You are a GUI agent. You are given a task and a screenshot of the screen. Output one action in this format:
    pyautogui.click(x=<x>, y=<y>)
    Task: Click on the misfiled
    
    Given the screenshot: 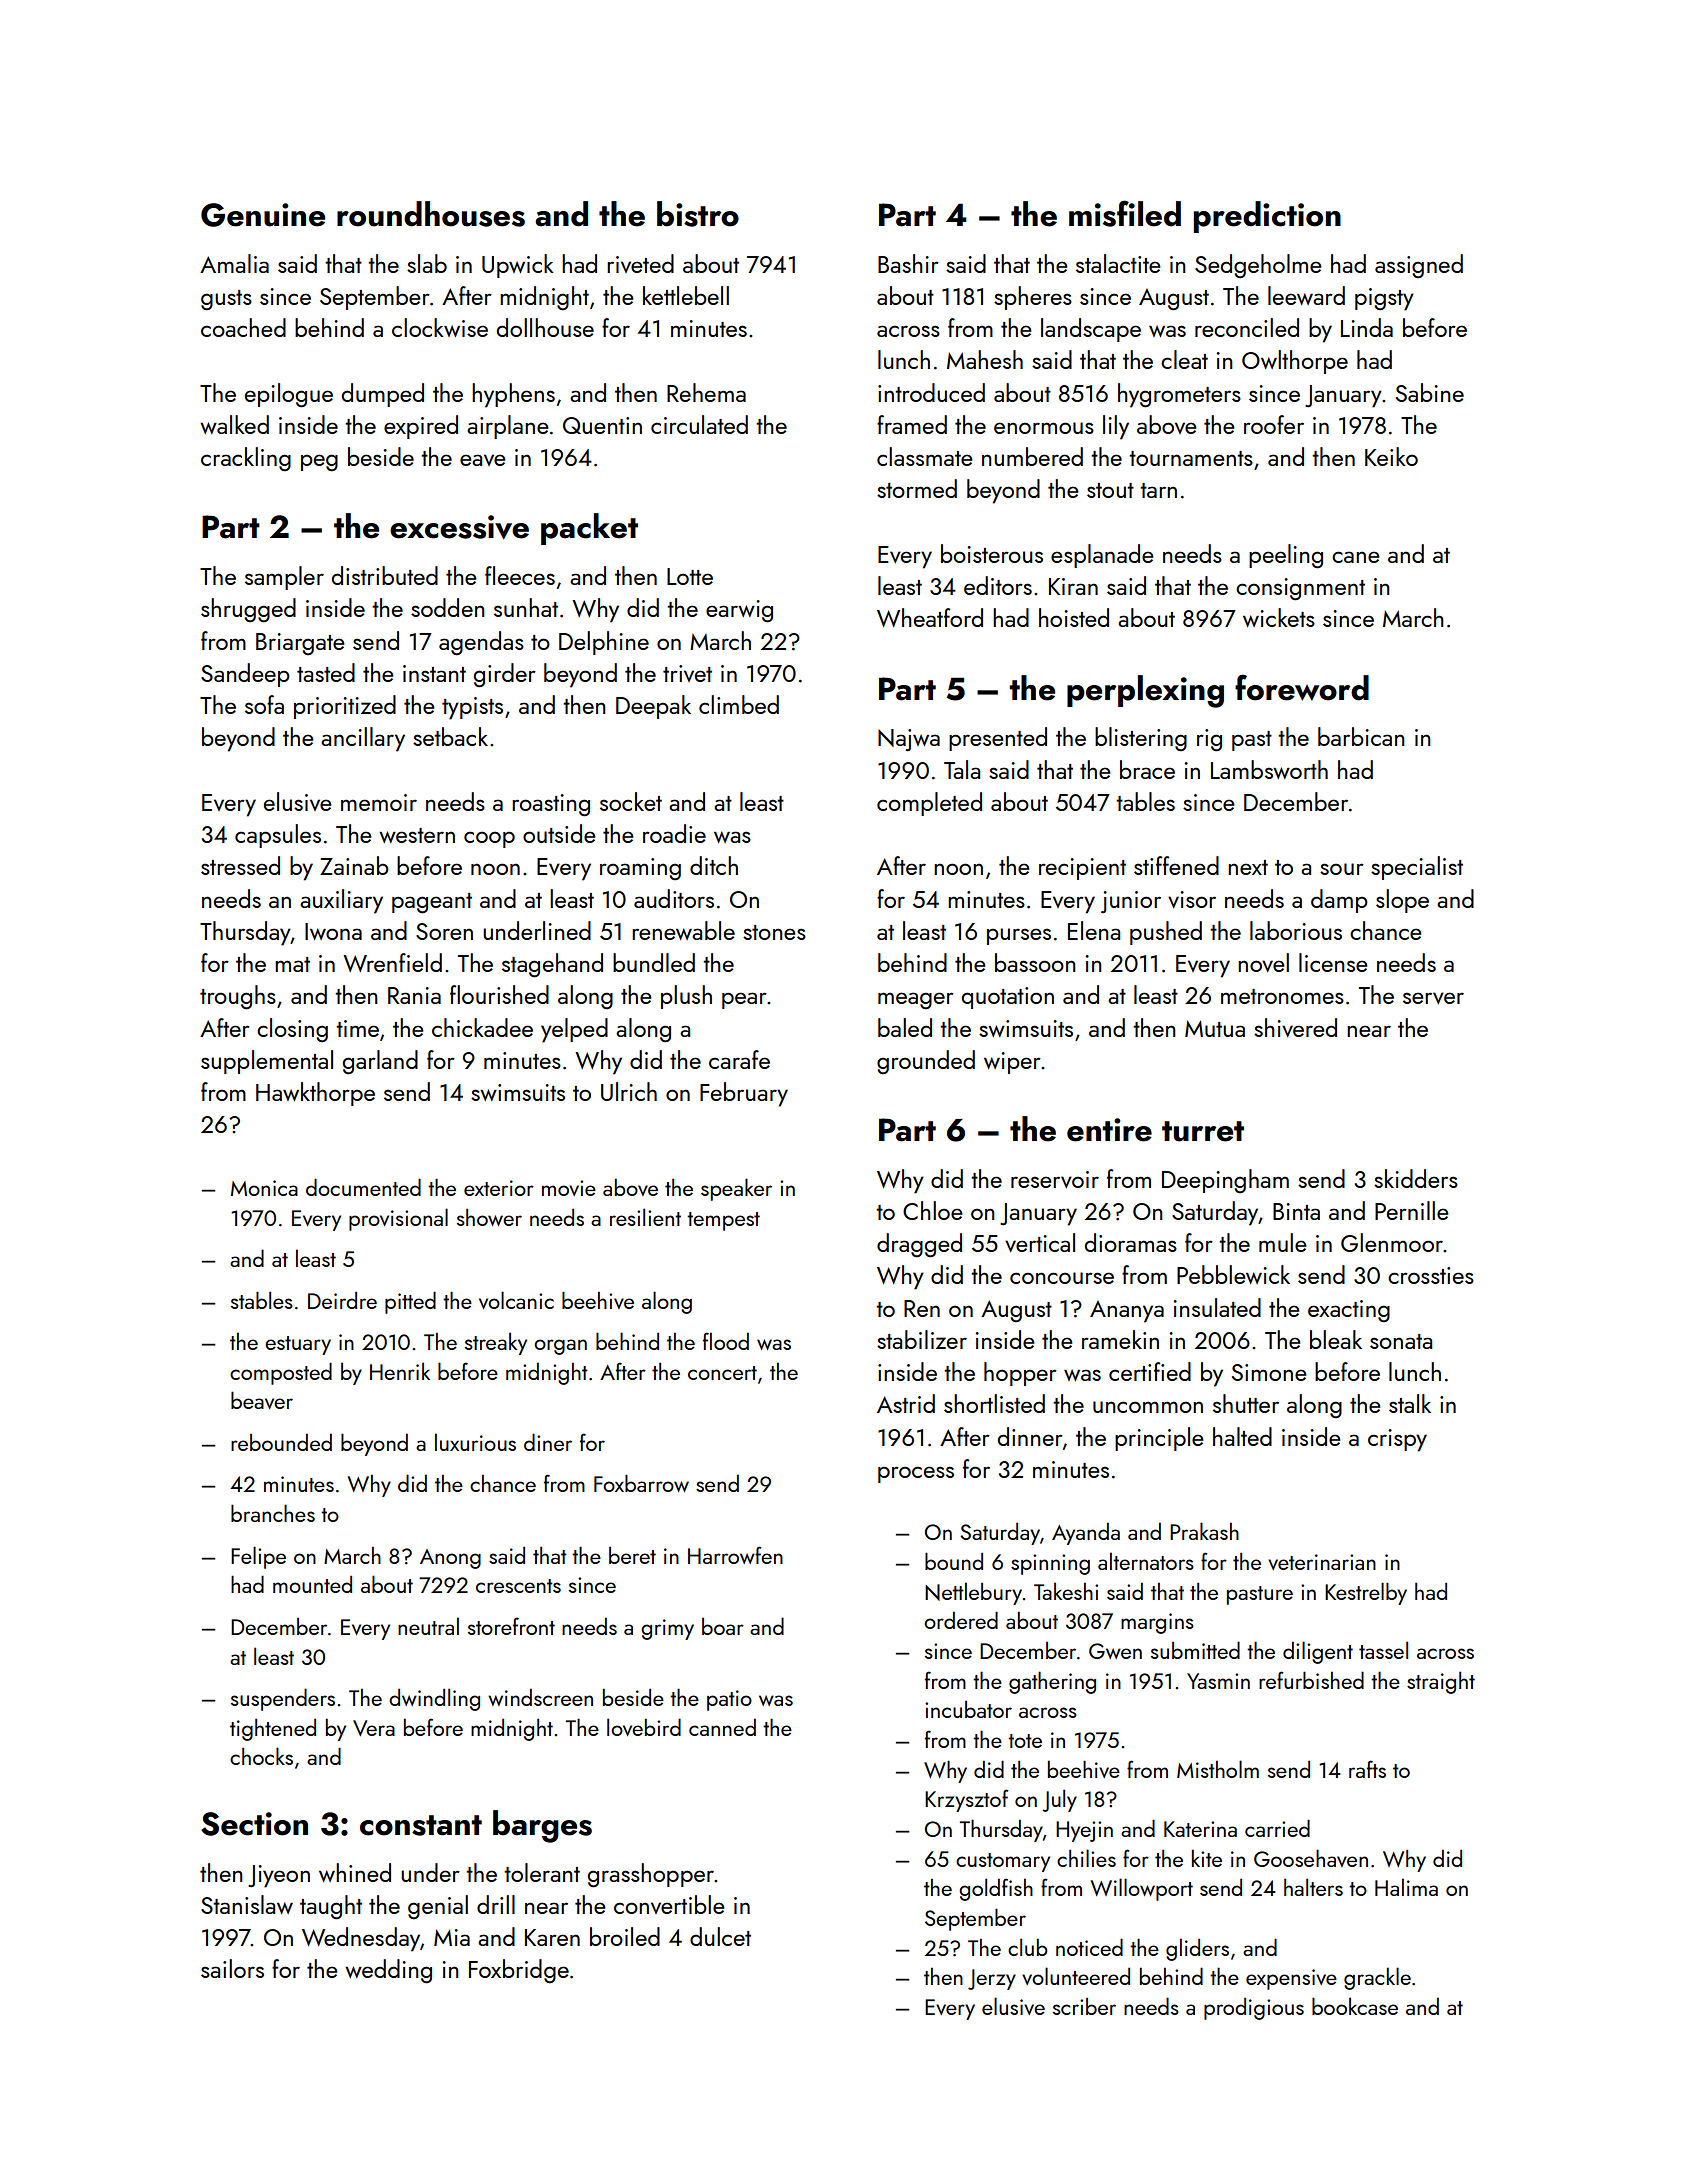 What is the action you would take?
    pyautogui.click(x=1125, y=213)
